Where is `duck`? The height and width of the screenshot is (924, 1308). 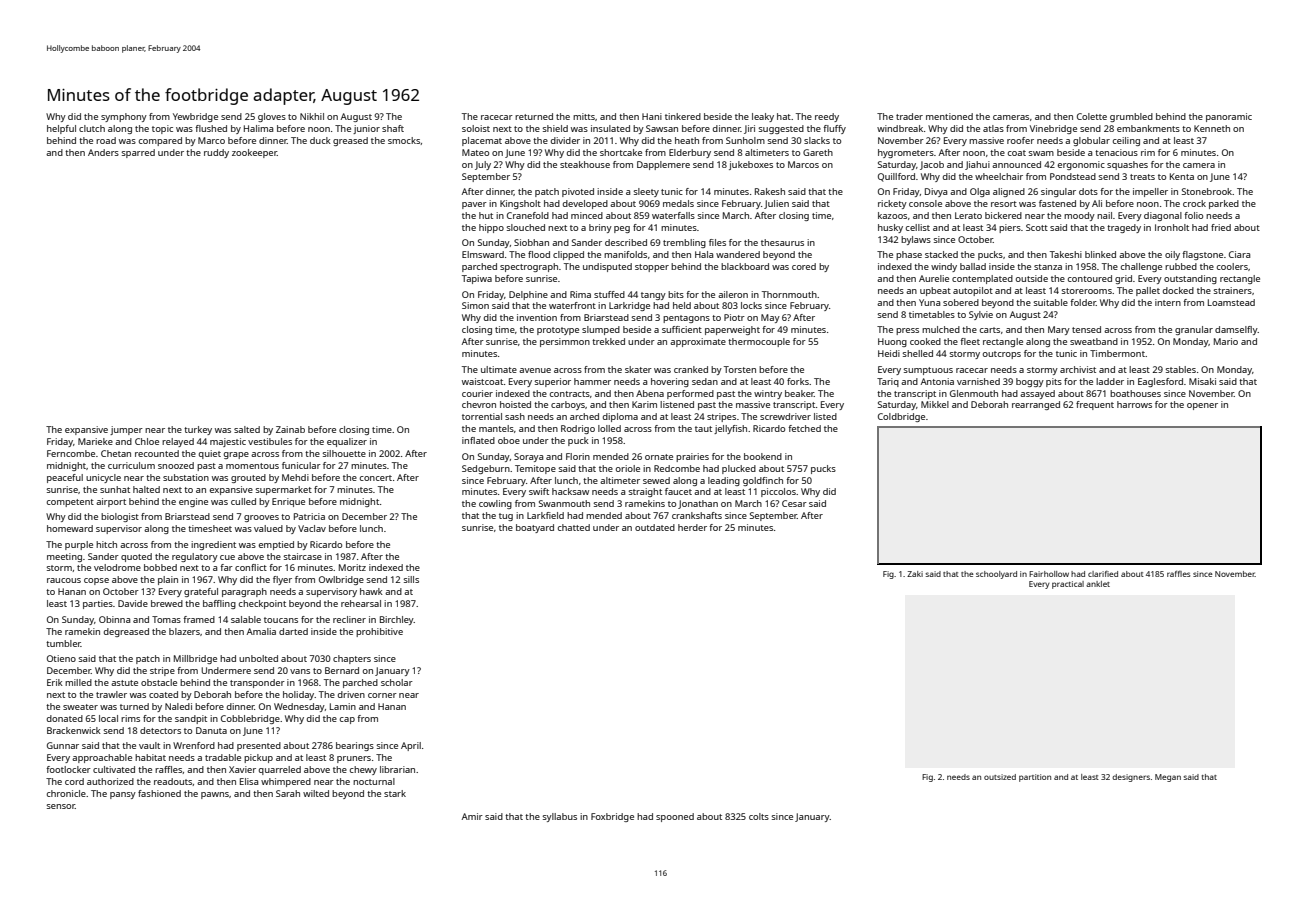
duck is located at coordinates (320, 140).
